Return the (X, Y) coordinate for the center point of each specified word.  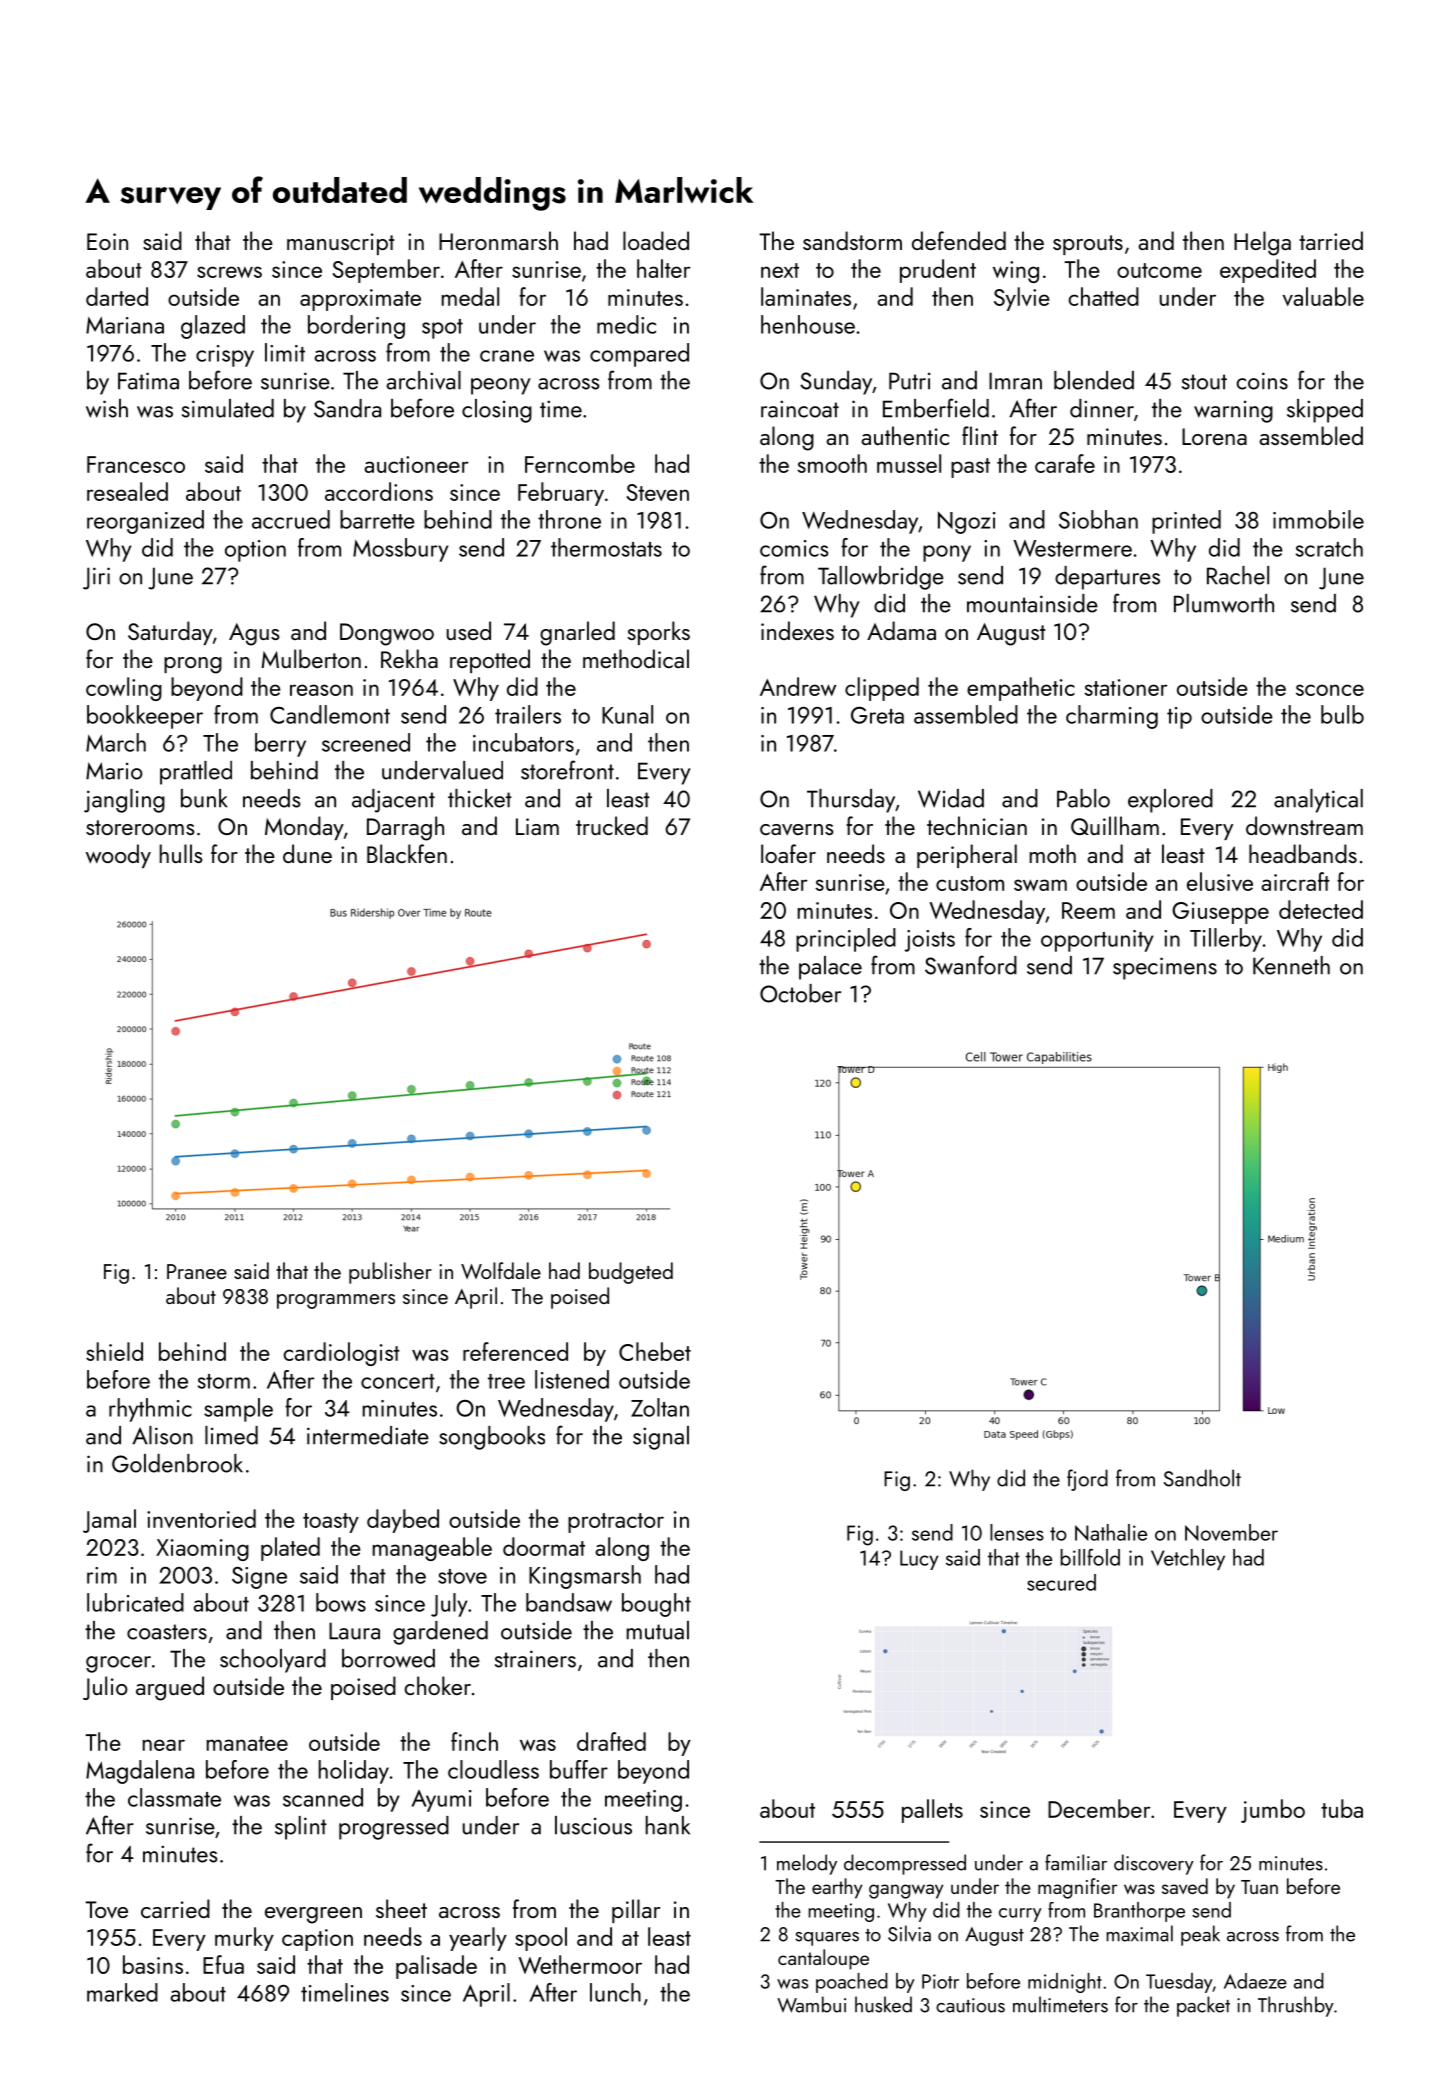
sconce (1330, 690)
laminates (806, 296)
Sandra (347, 408)
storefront (567, 770)
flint (980, 435)
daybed (403, 1521)
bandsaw (569, 1602)
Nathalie (1111, 1532)
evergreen (313, 1915)
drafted (611, 1741)
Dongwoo (387, 634)
